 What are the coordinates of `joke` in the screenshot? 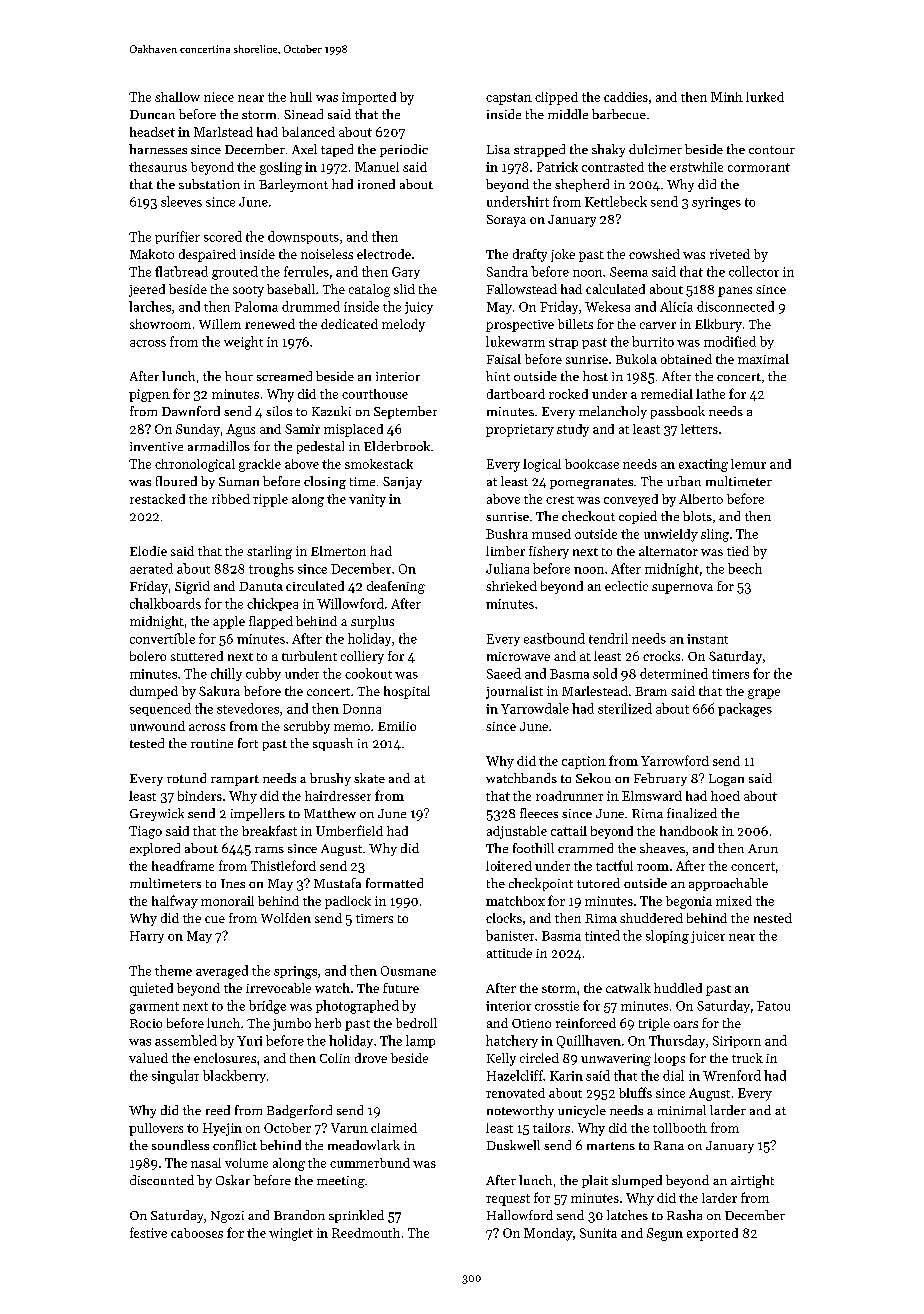 It's located at (563, 255).
